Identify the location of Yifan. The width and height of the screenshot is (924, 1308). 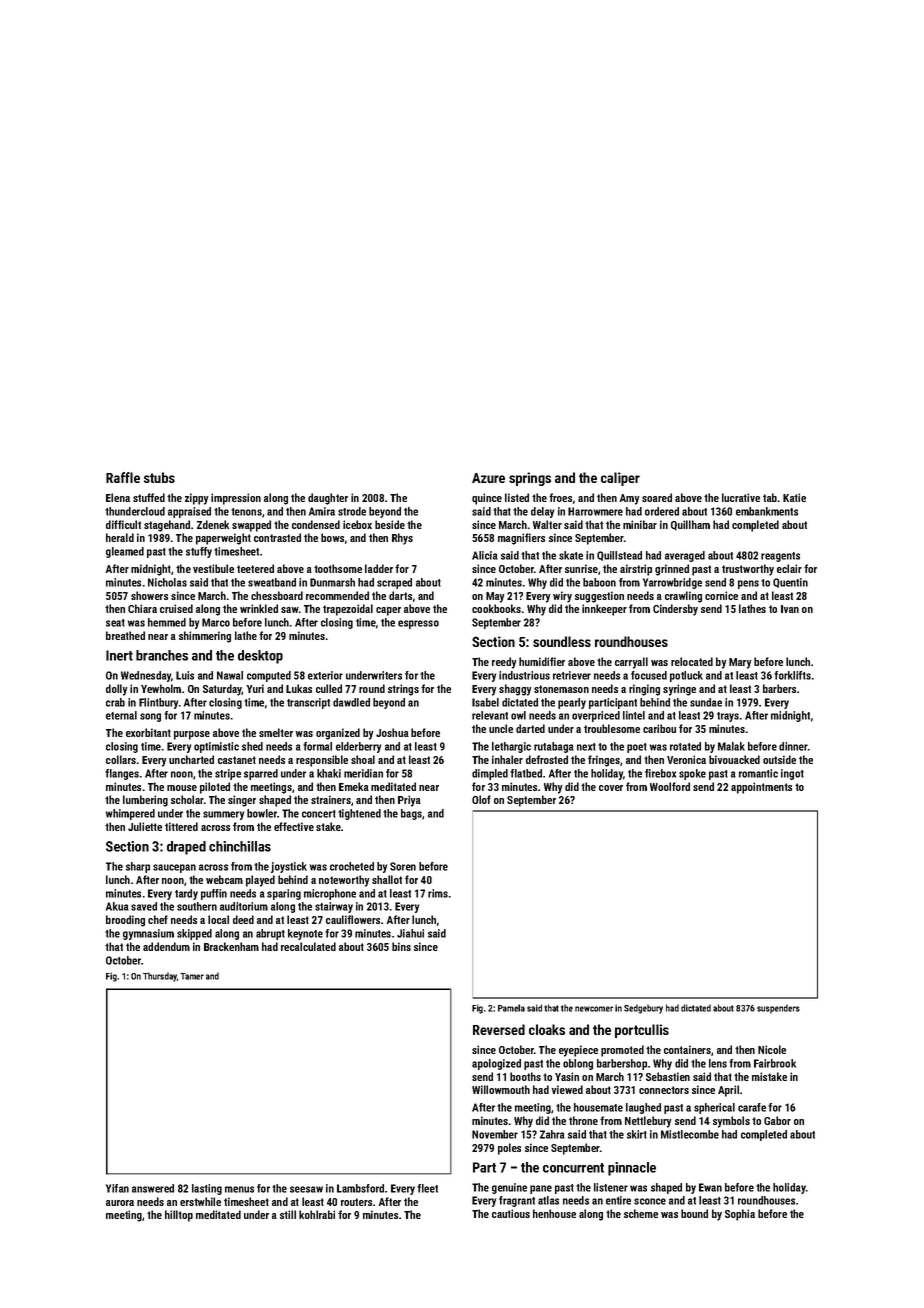
(117, 1188).
